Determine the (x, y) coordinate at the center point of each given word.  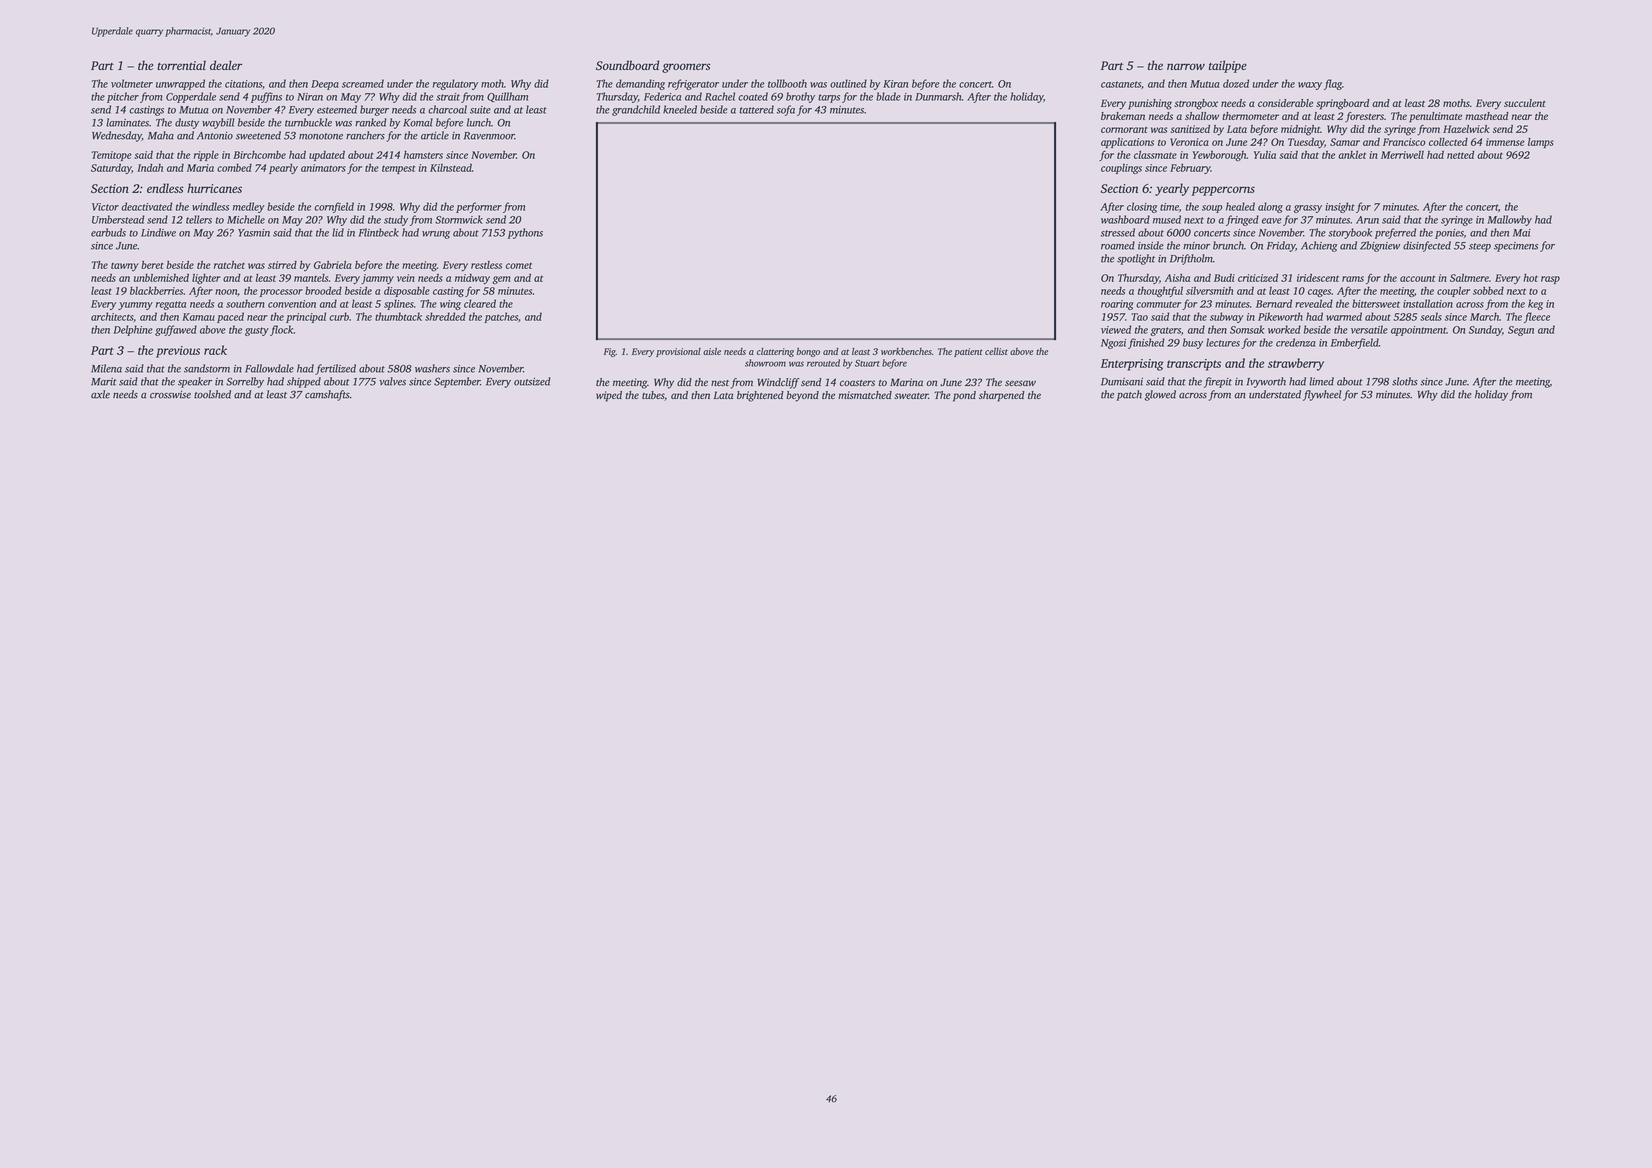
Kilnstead (451, 168)
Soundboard (627, 65)
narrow (1186, 66)
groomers (686, 68)
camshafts (327, 395)
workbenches (906, 351)
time (1169, 207)
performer (479, 207)
